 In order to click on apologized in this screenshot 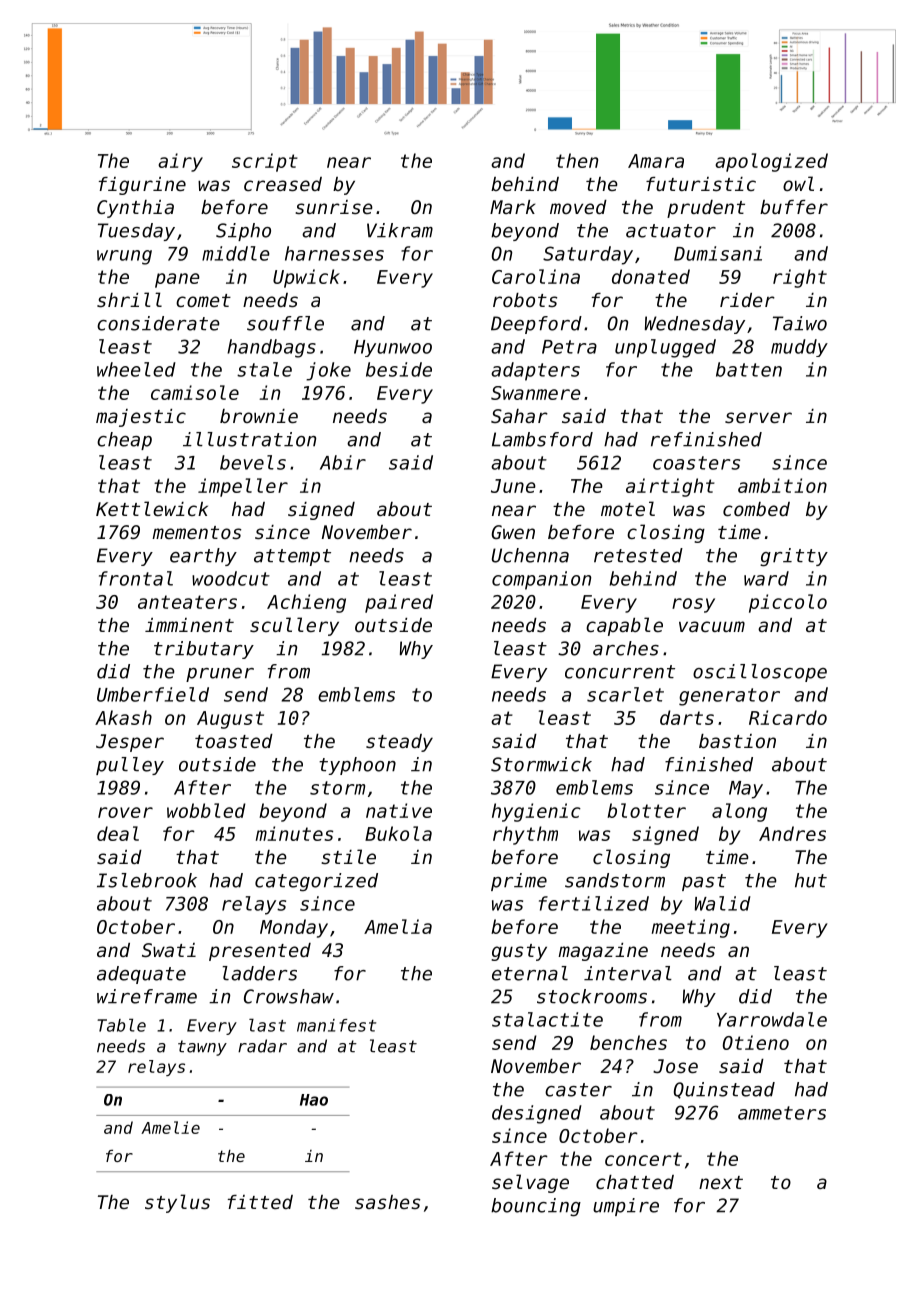, I will do `click(771, 162)`.
